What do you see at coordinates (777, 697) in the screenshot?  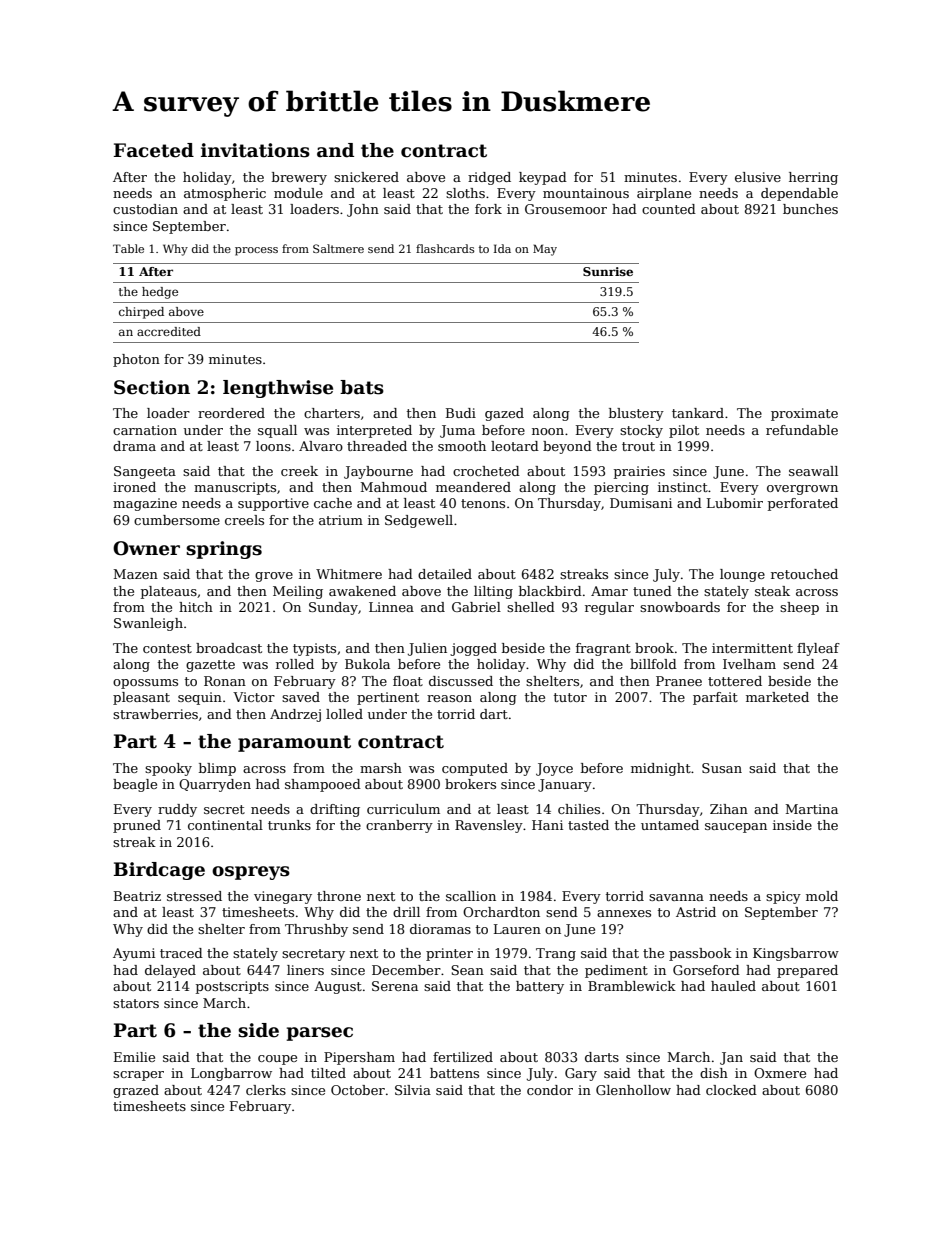 I see `marketed` at bounding box center [777, 697].
